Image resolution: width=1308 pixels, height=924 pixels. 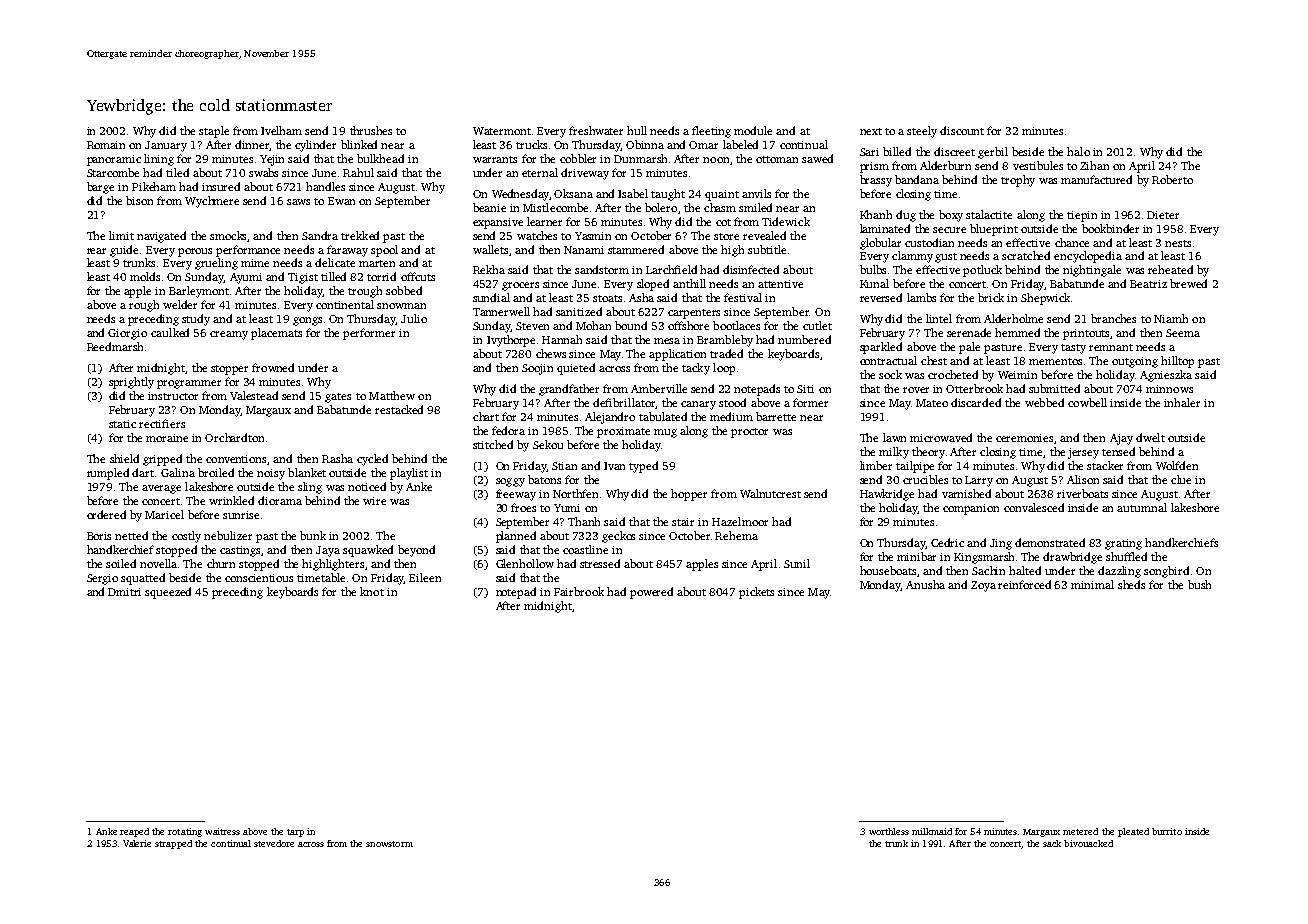 What do you see at coordinates (585, 174) in the screenshot?
I see `driveway` at bounding box center [585, 174].
